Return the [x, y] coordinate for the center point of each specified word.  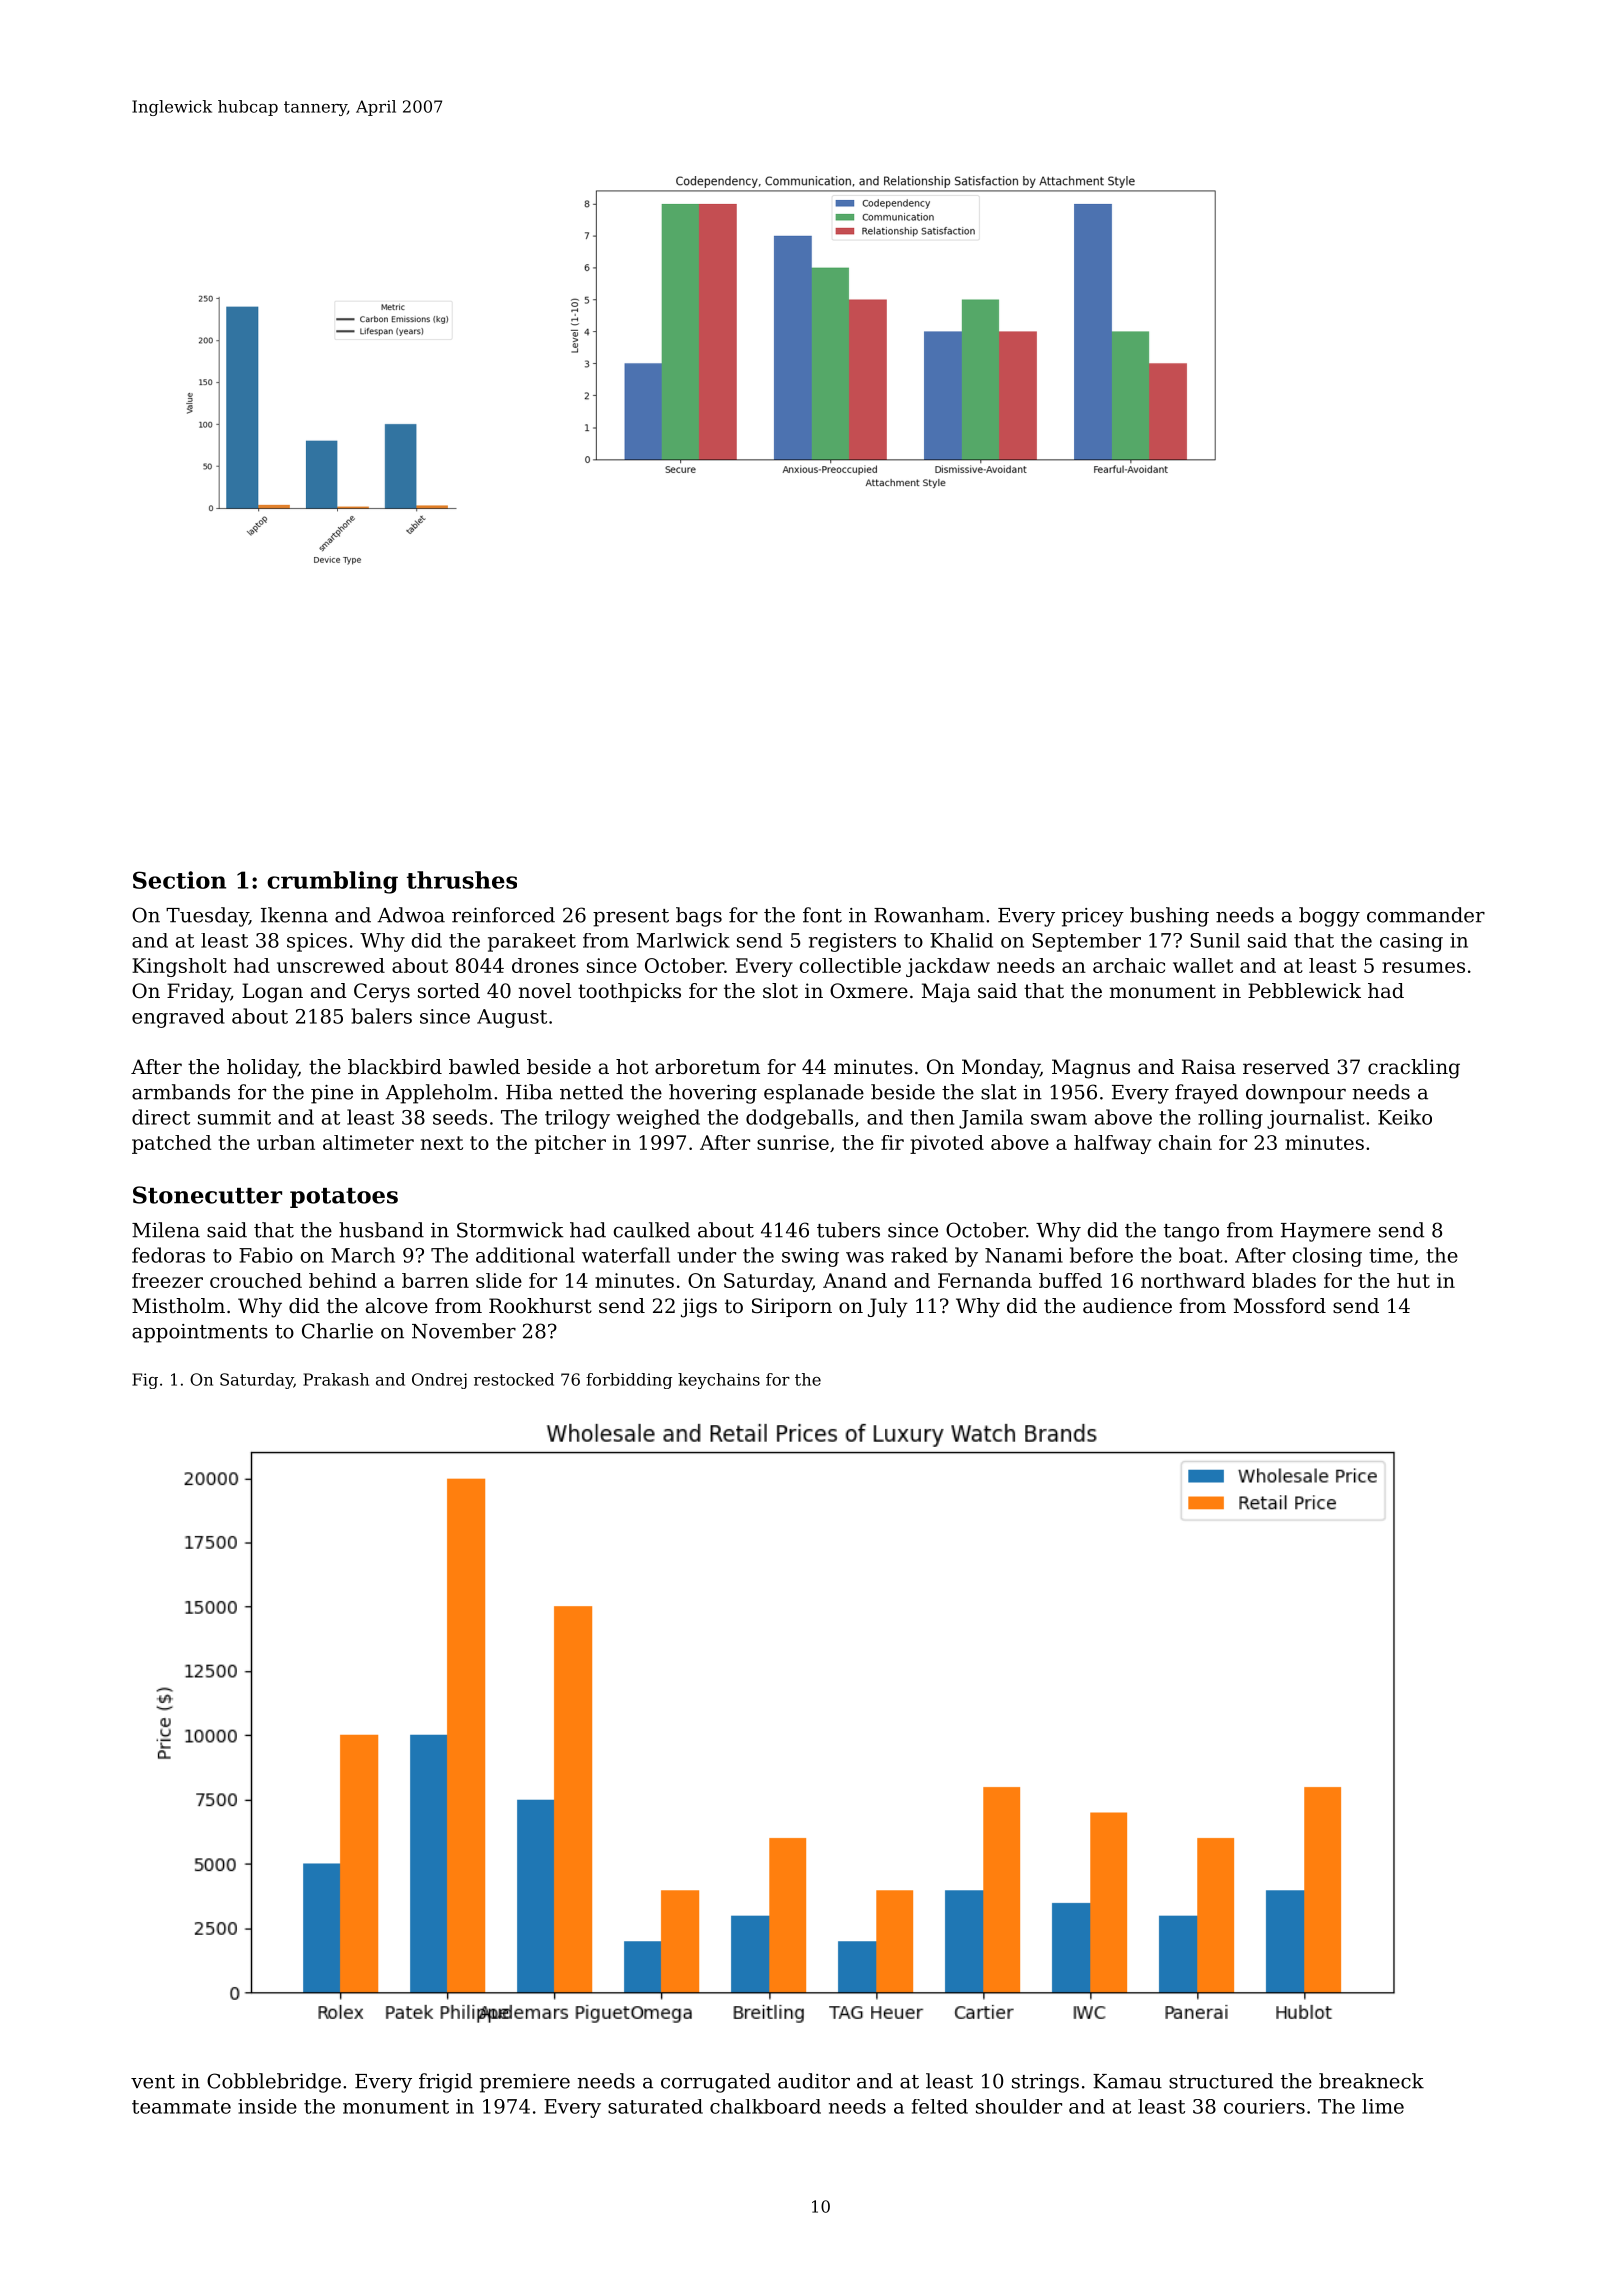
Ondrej [439, 1381]
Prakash [336, 1379]
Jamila [991, 1119]
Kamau [1127, 2081]
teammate [181, 2107]
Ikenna [294, 915]
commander [1426, 915]
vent [153, 2082]
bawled [484, 1066]
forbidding [629, 1381]
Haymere [1326, 1232]
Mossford [1280, 1306]
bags [699, 917]
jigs [699, 1308]
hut [1413, 1280]
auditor [814, 2081]
